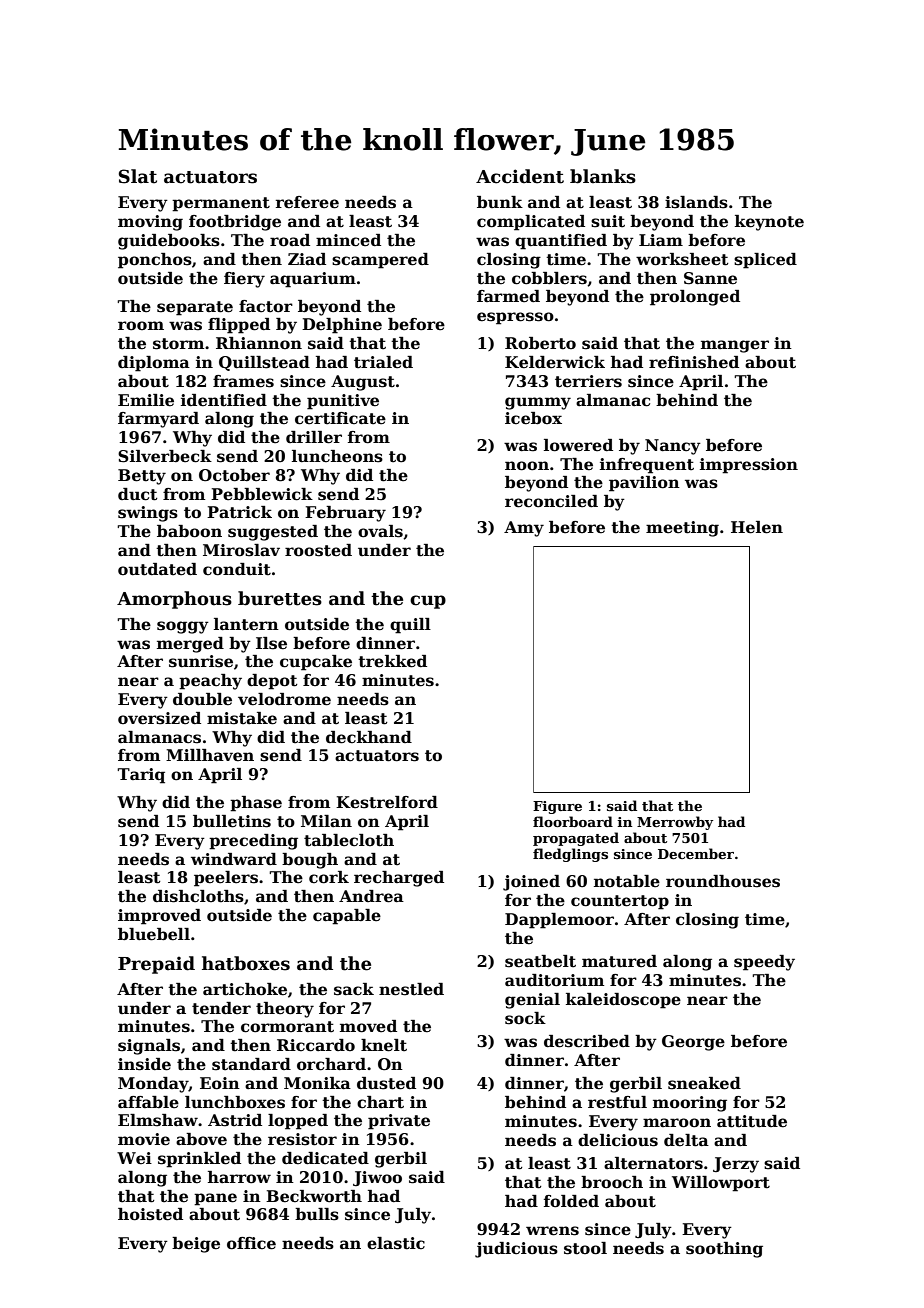  I want to click on trekked, so click(392, 661).
